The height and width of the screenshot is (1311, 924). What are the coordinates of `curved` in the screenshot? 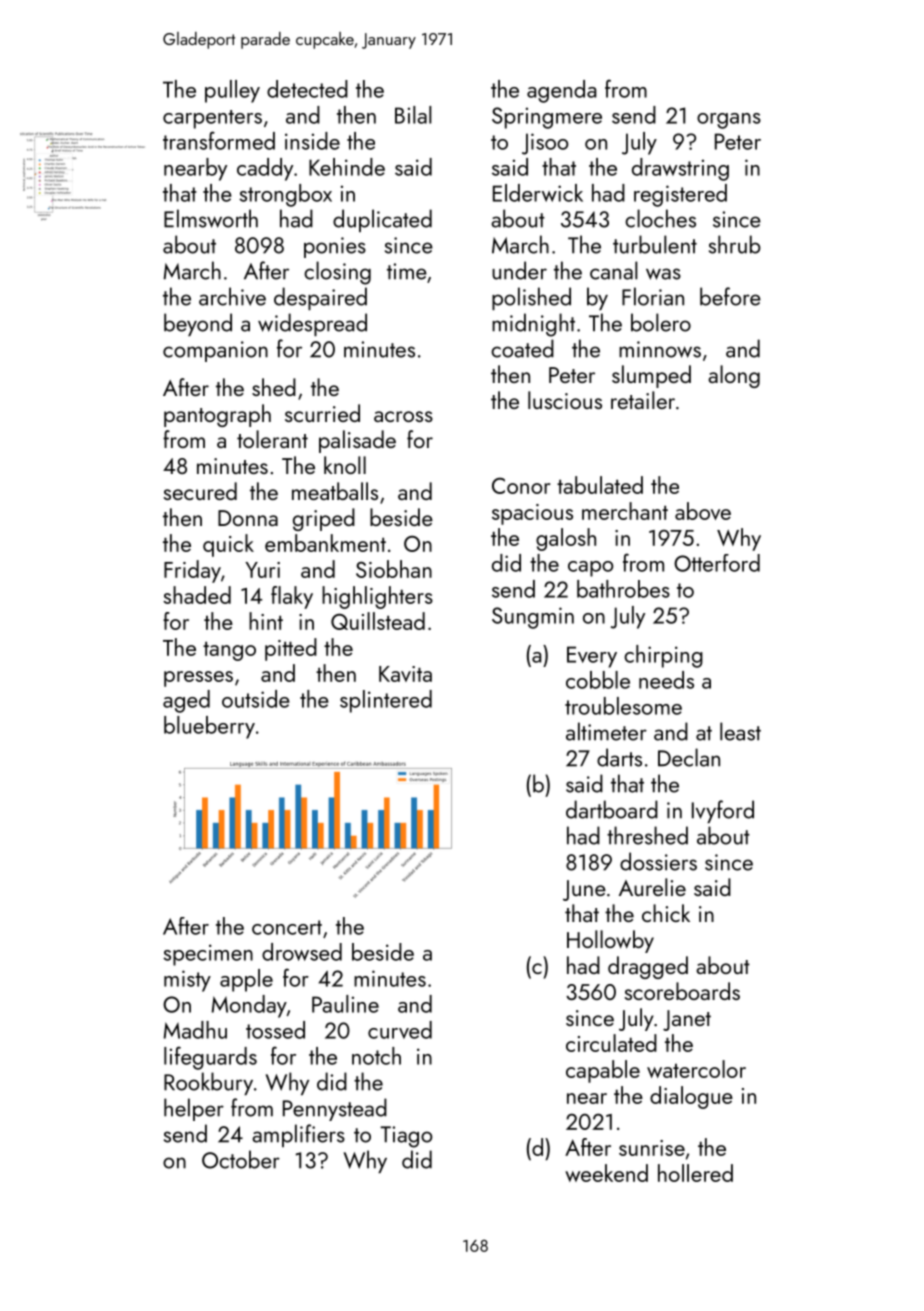 It's located at (400, 1030).
